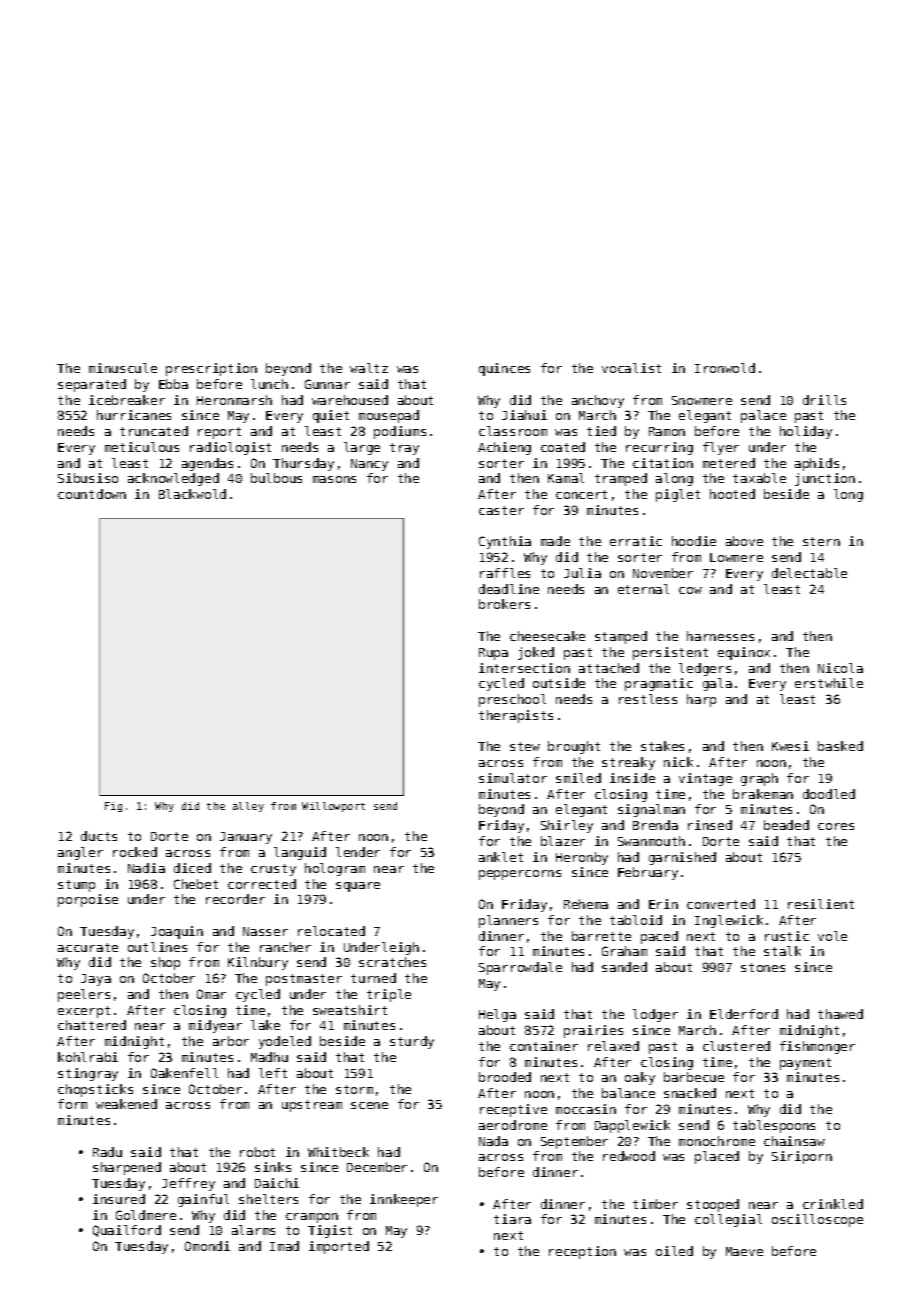 This document has height=1308, width=924. What do you see at coordinates (840, 746) in the document?
I see `basked` at bounding box center [840, 746].
